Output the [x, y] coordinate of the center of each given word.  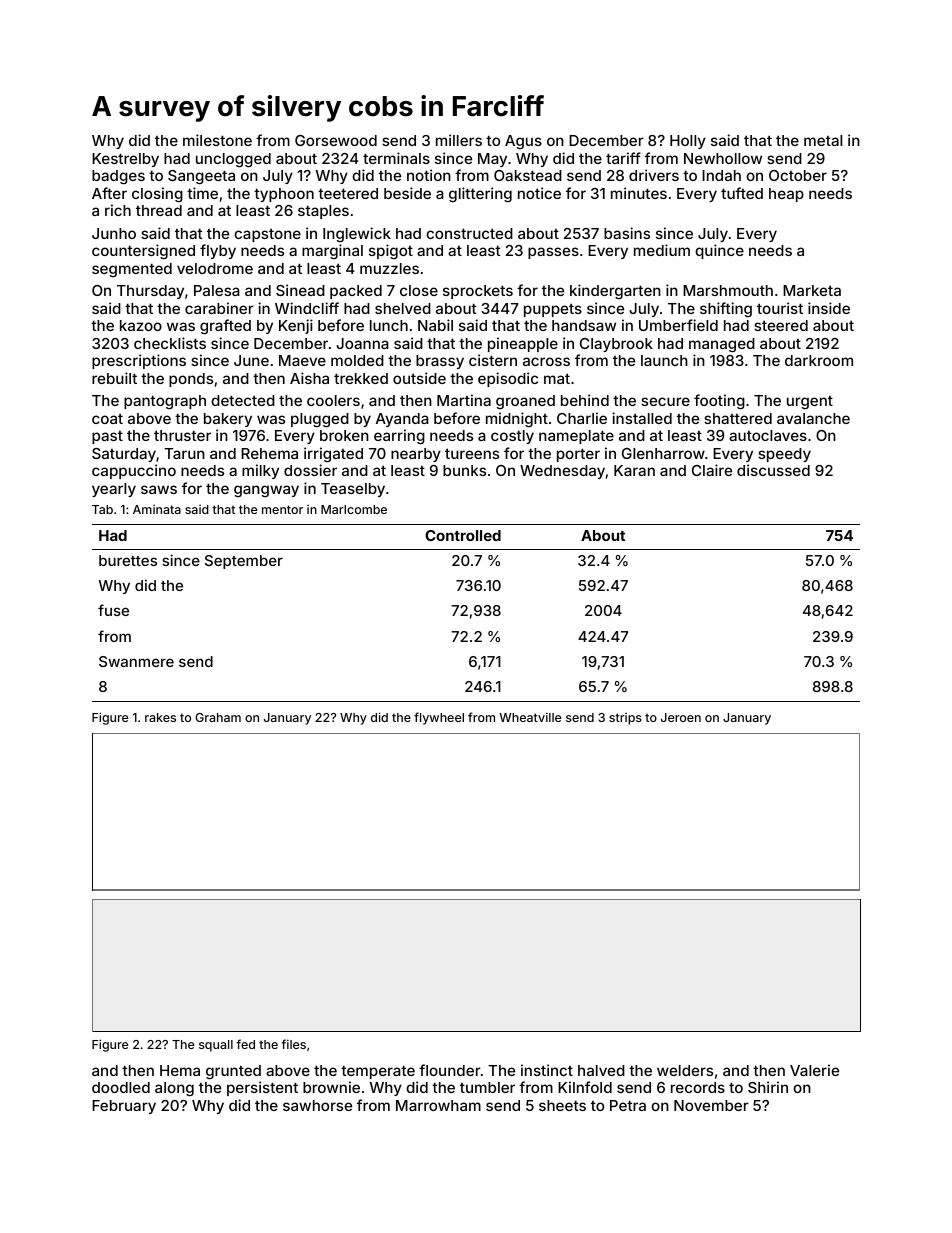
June [251, 360]
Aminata [157, 509]
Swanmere [136, 661]
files [293, 1044]
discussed [773, 470]
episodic [508, 379]
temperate [378, 1072]
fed [245, 1044]
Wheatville [530, 717]
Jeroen [681, 717]
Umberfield [678, 325]
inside [829, 308]
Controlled [463, 535]
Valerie [814, 1070]
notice [539, 193]
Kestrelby [125, 160]
